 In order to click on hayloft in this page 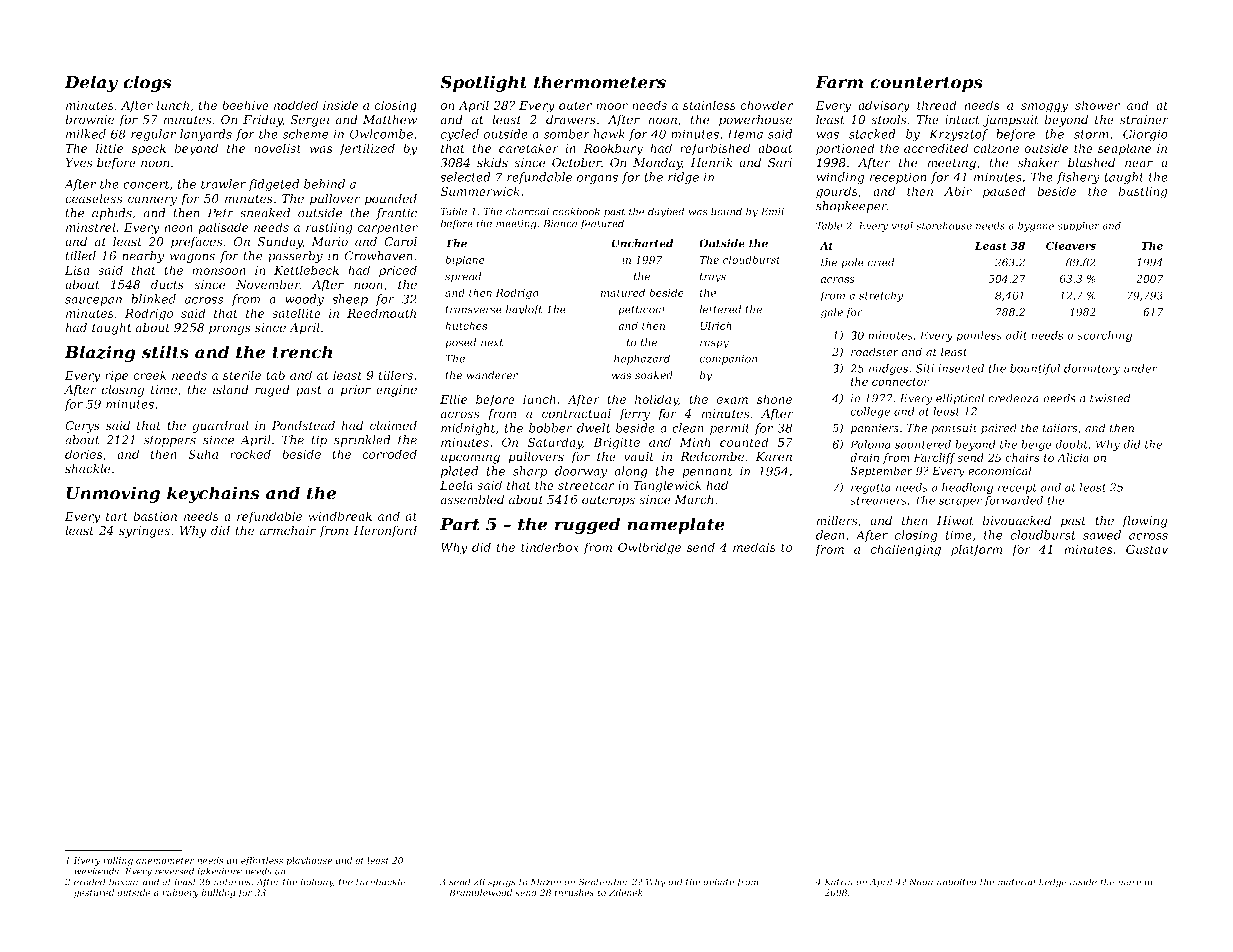, I will do `click(524, 310)`.
